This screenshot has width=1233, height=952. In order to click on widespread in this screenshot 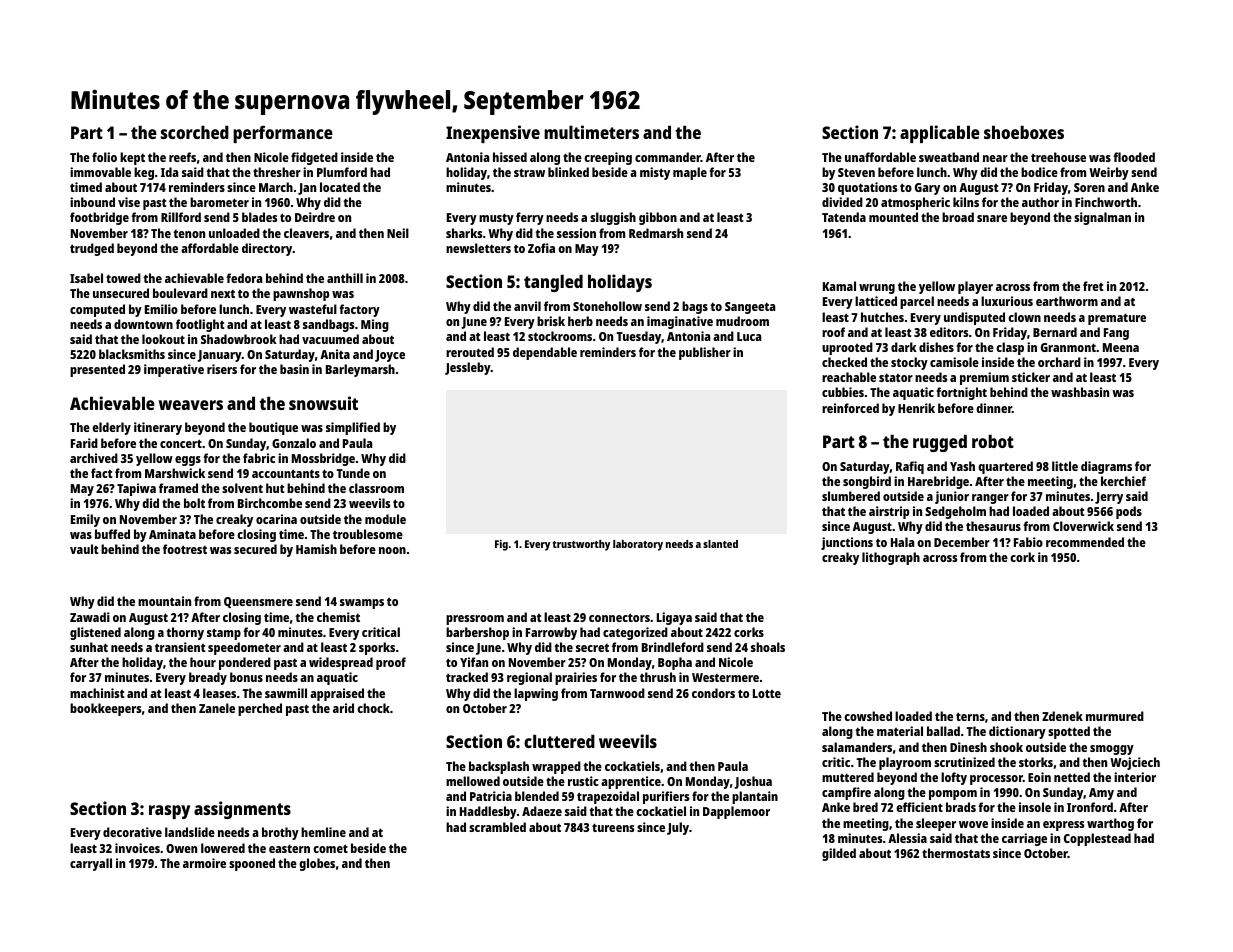, I will do `click(341, 663)`.
